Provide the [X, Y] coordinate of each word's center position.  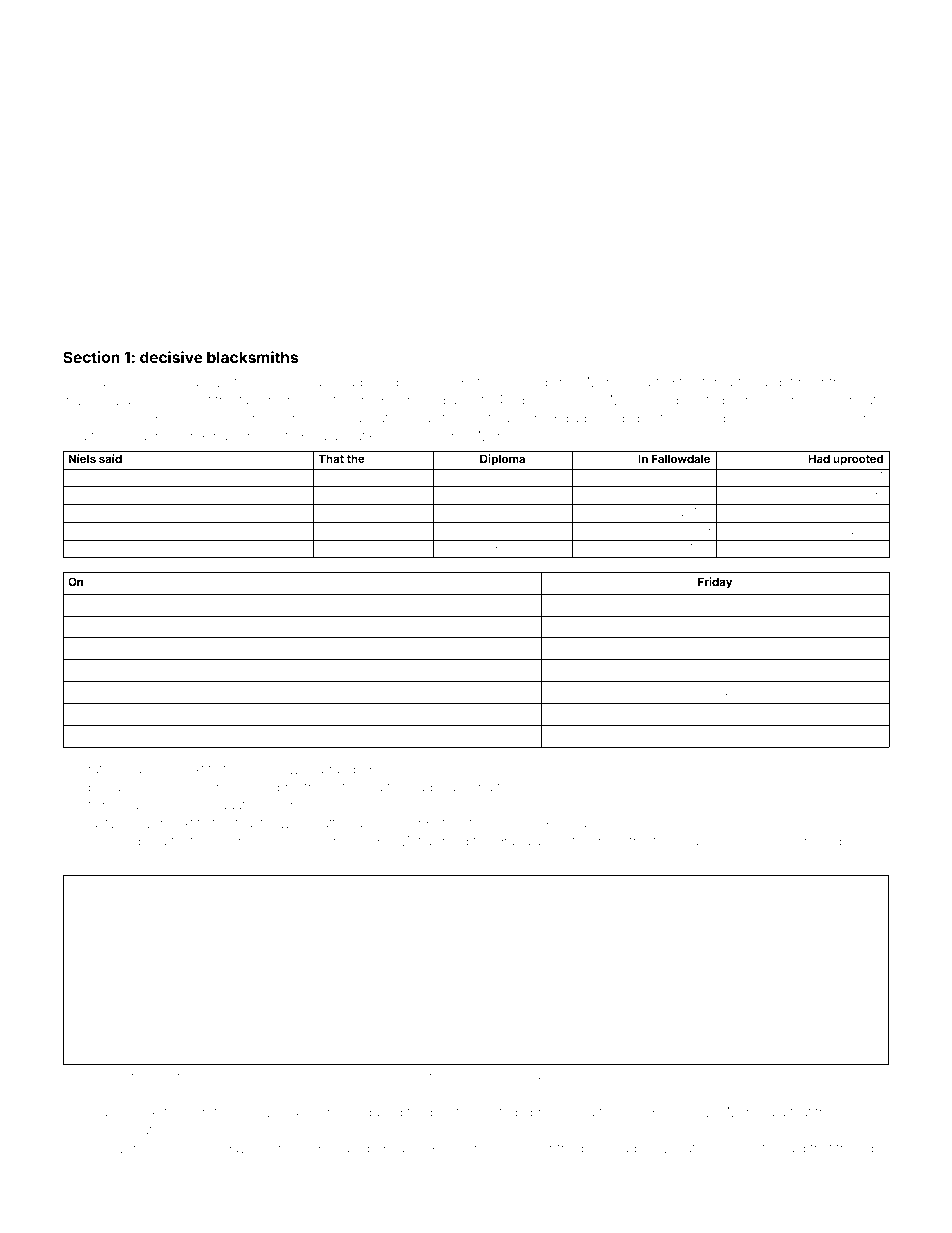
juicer [113, 1113]
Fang [543, 788]
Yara [470, 1076]
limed [452, 841]
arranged [344, 770]
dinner [265, 769]
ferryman [679, 842]
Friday [715, 583]
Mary [742, 1113]
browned [153, 625]
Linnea [219, 1076]
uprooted [858, 460]
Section [91, 357]
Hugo [440, 383]
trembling [138, 842]
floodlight [765, 383]
